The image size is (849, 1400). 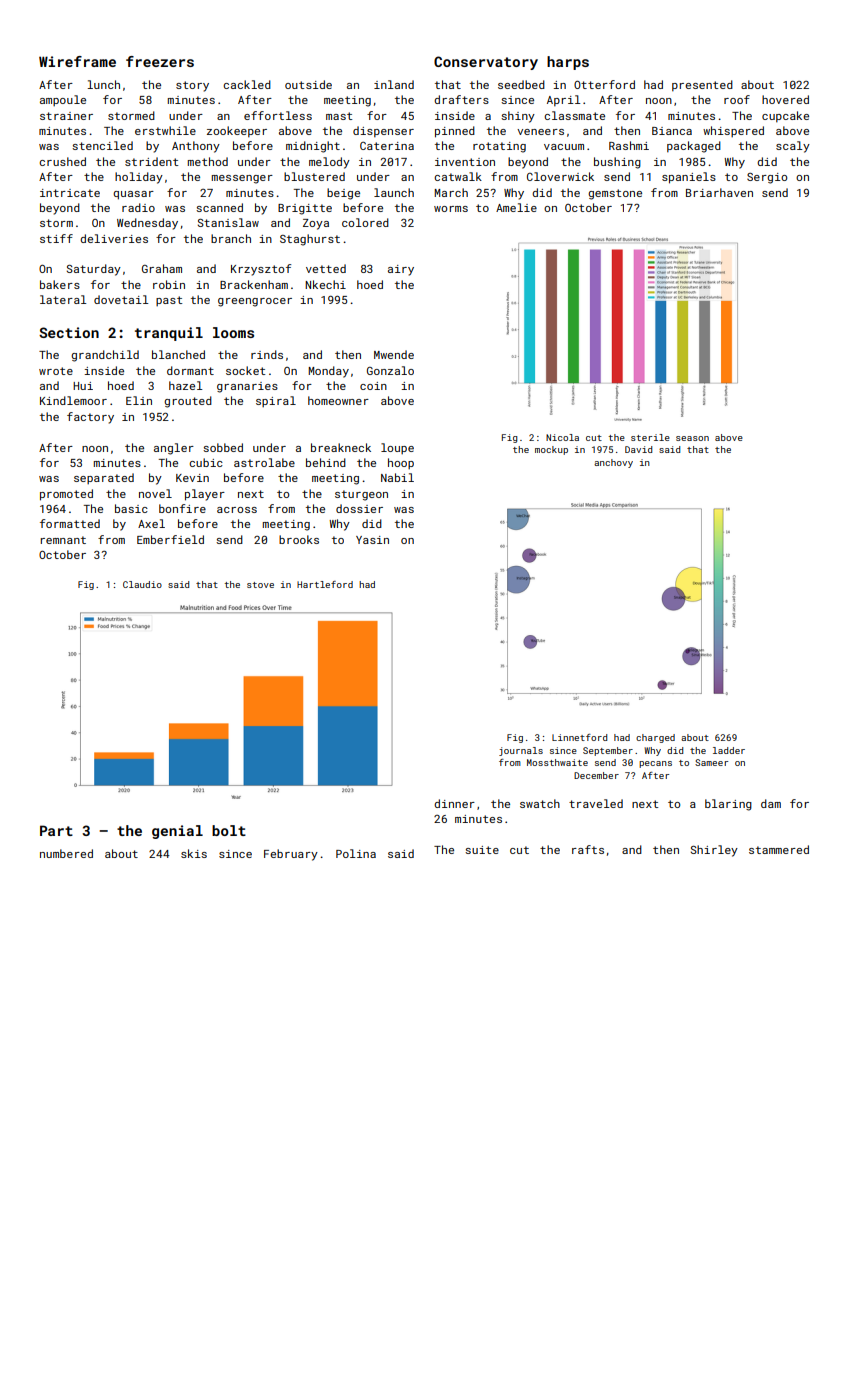 I want to click on Emberfield, so click(x=170, y=539).
